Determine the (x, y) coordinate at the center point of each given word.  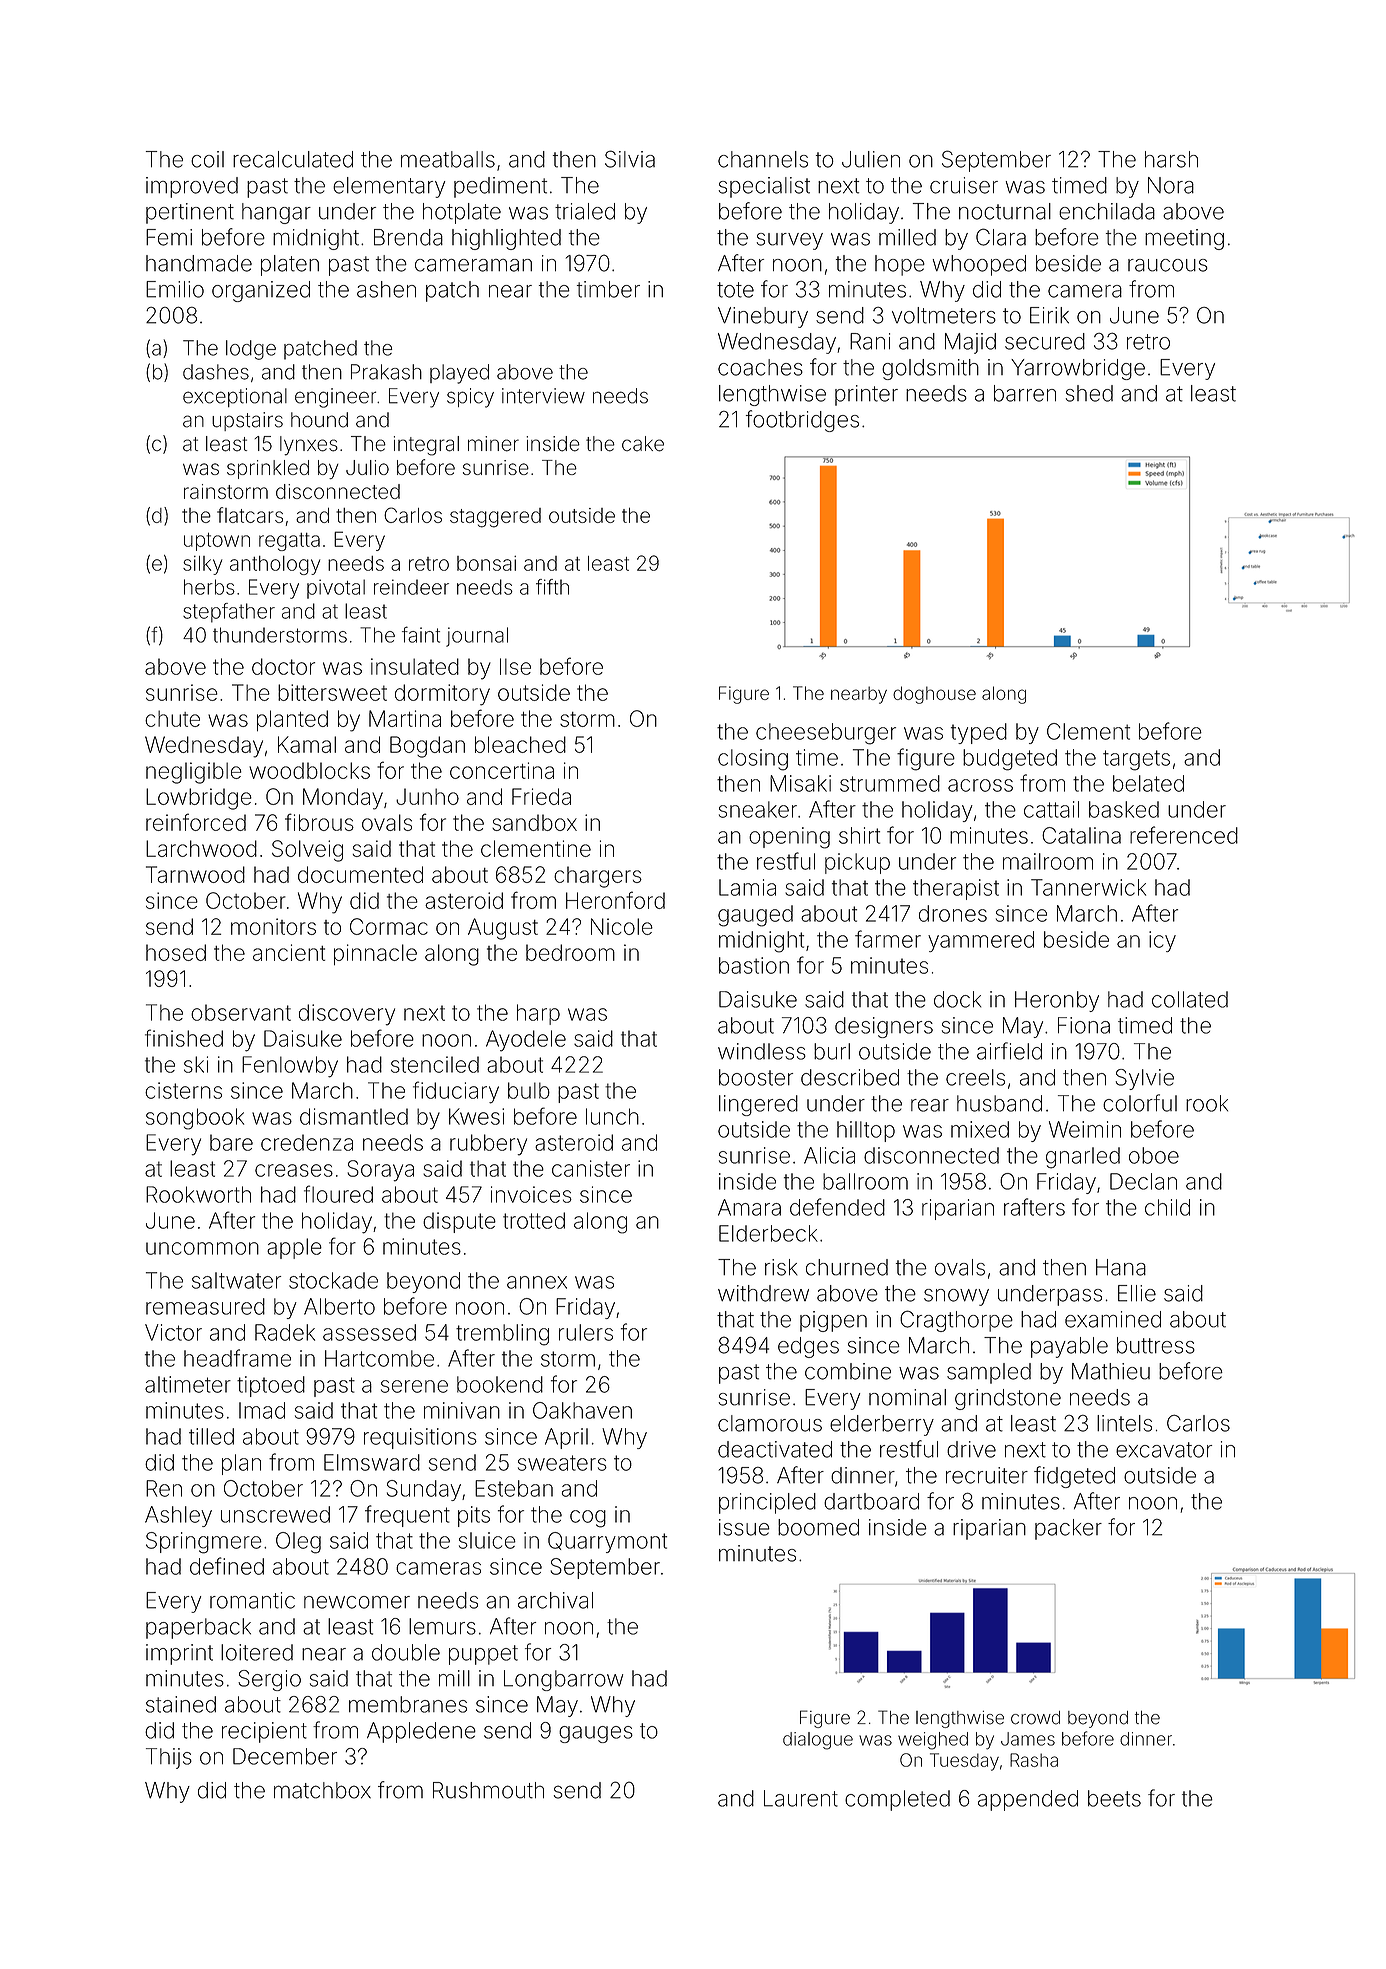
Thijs (169, 1758)
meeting (1184, 239)
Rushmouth (488, 1790)
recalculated (293, 159)
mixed (980, 1129)
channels (763, 159)
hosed (176, 952)
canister (591, 1168)
